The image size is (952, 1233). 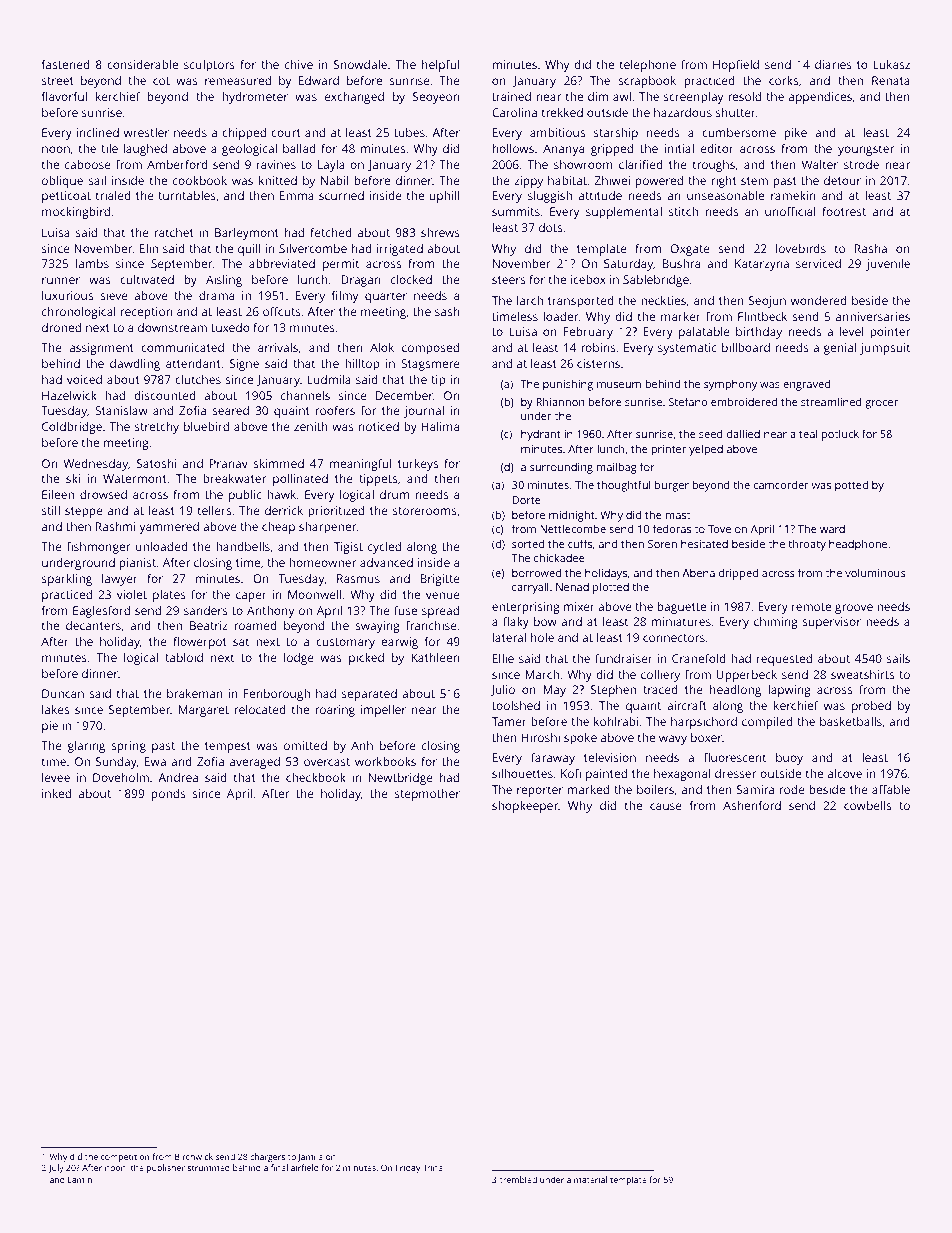 What do you see at coordinates (560, 401) in the image?
I see `Rhiannon` at bounding box center [560, 401].
